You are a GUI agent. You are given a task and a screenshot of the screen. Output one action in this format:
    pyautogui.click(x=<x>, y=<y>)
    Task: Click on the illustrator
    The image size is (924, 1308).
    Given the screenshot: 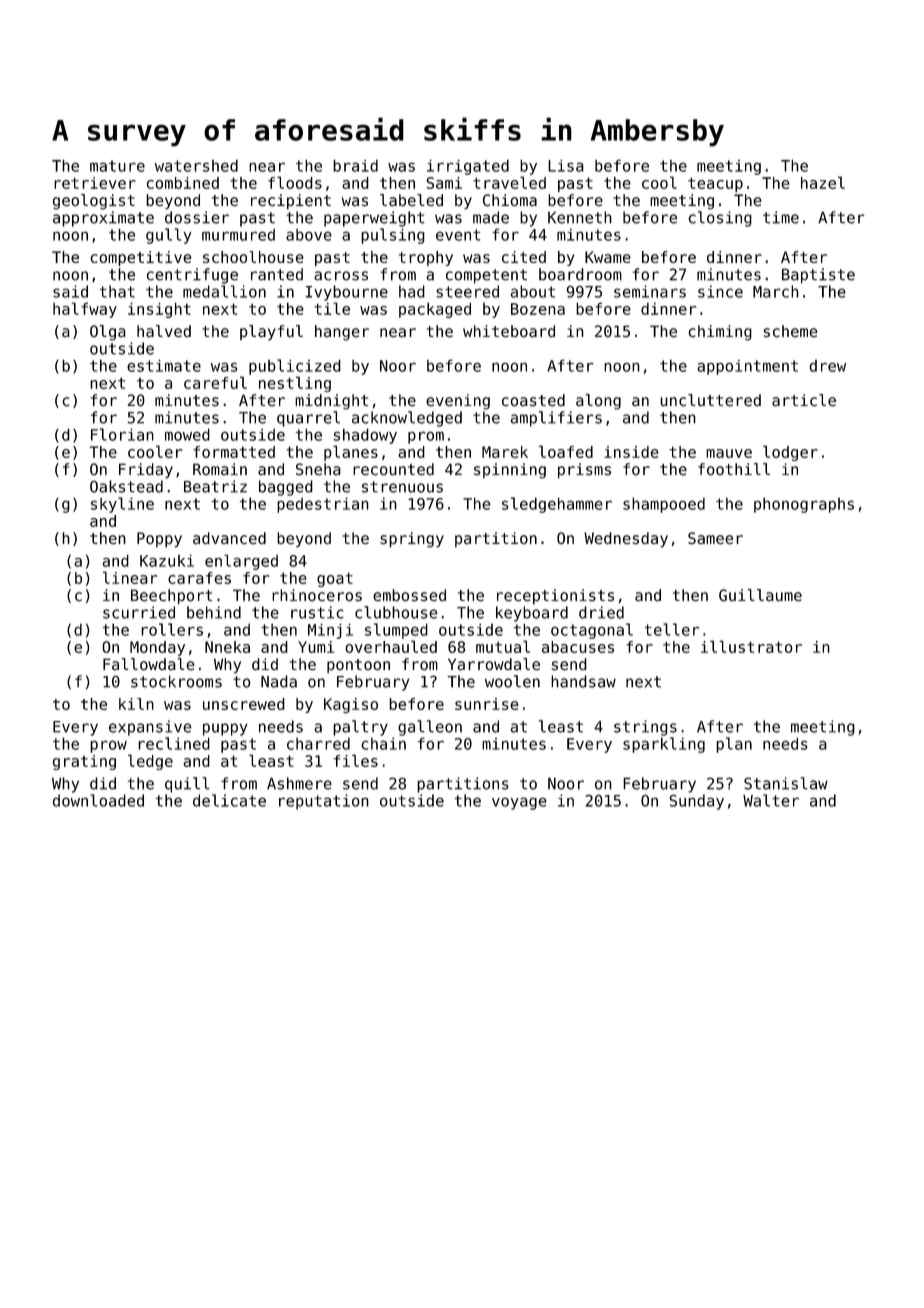 What is the action you would take?
    pyautogui.click(x=751, y=646)
